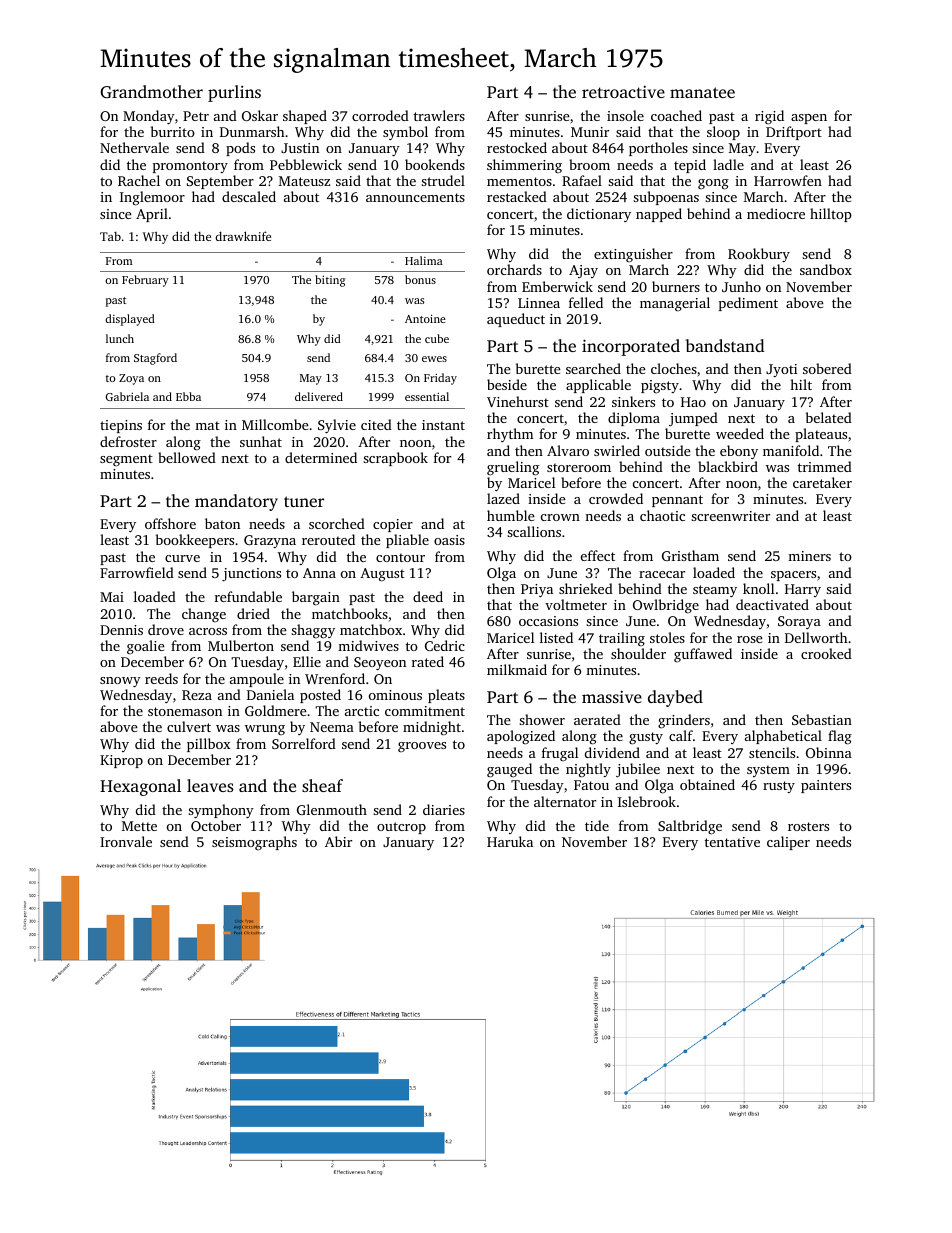  What do you see at coordinates (435, 164) in the screenshot?
I see `bookends` at bounding box center [435, 164].
